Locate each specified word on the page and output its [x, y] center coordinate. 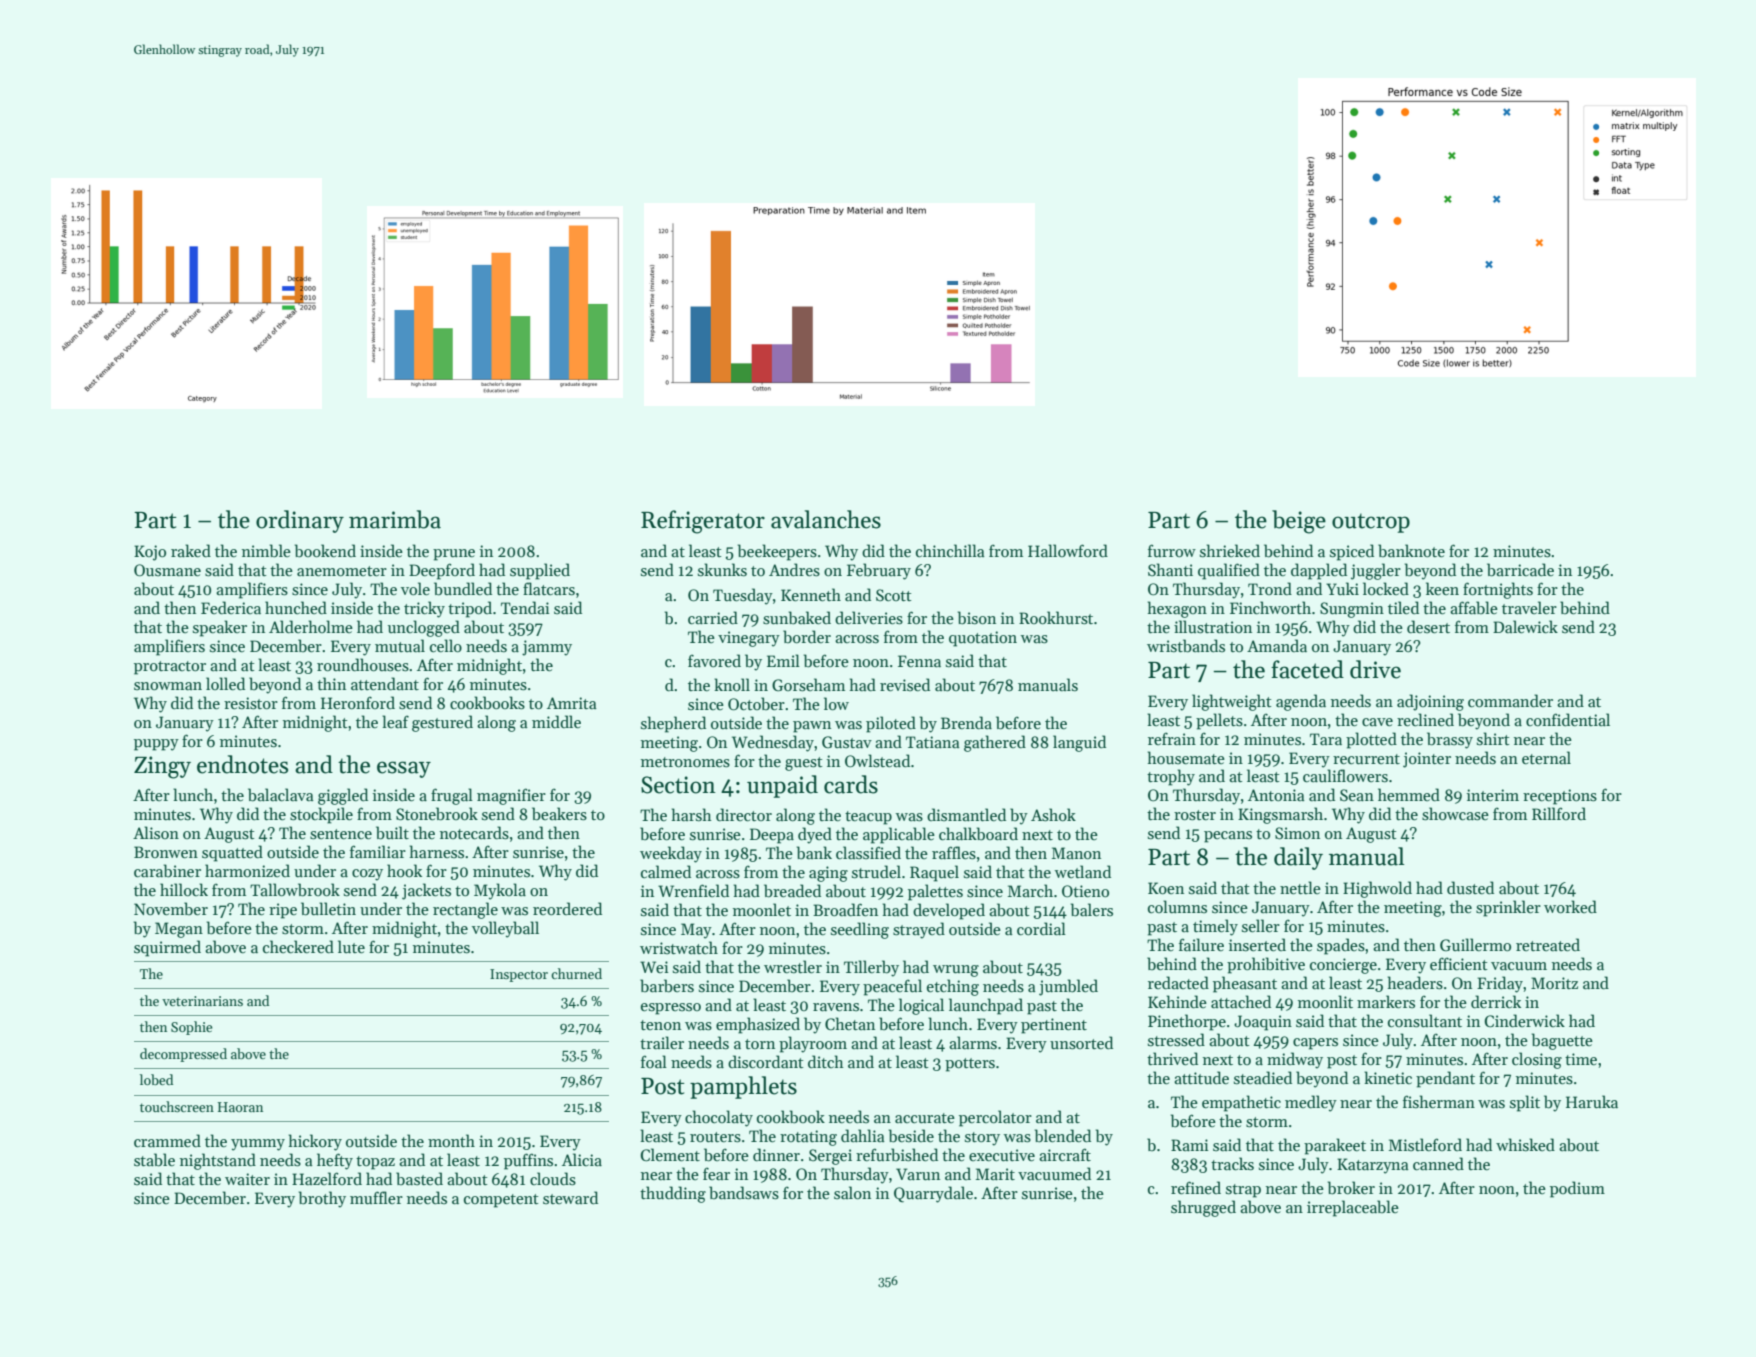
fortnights [1498, 590]
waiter [247, 1179]
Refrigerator [703, 522]
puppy [156, 745]
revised [905, 684]
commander [1510, 700]
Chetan [850, 1023]
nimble [266, 551]
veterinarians [202, 1001]
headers [1415, 983]
